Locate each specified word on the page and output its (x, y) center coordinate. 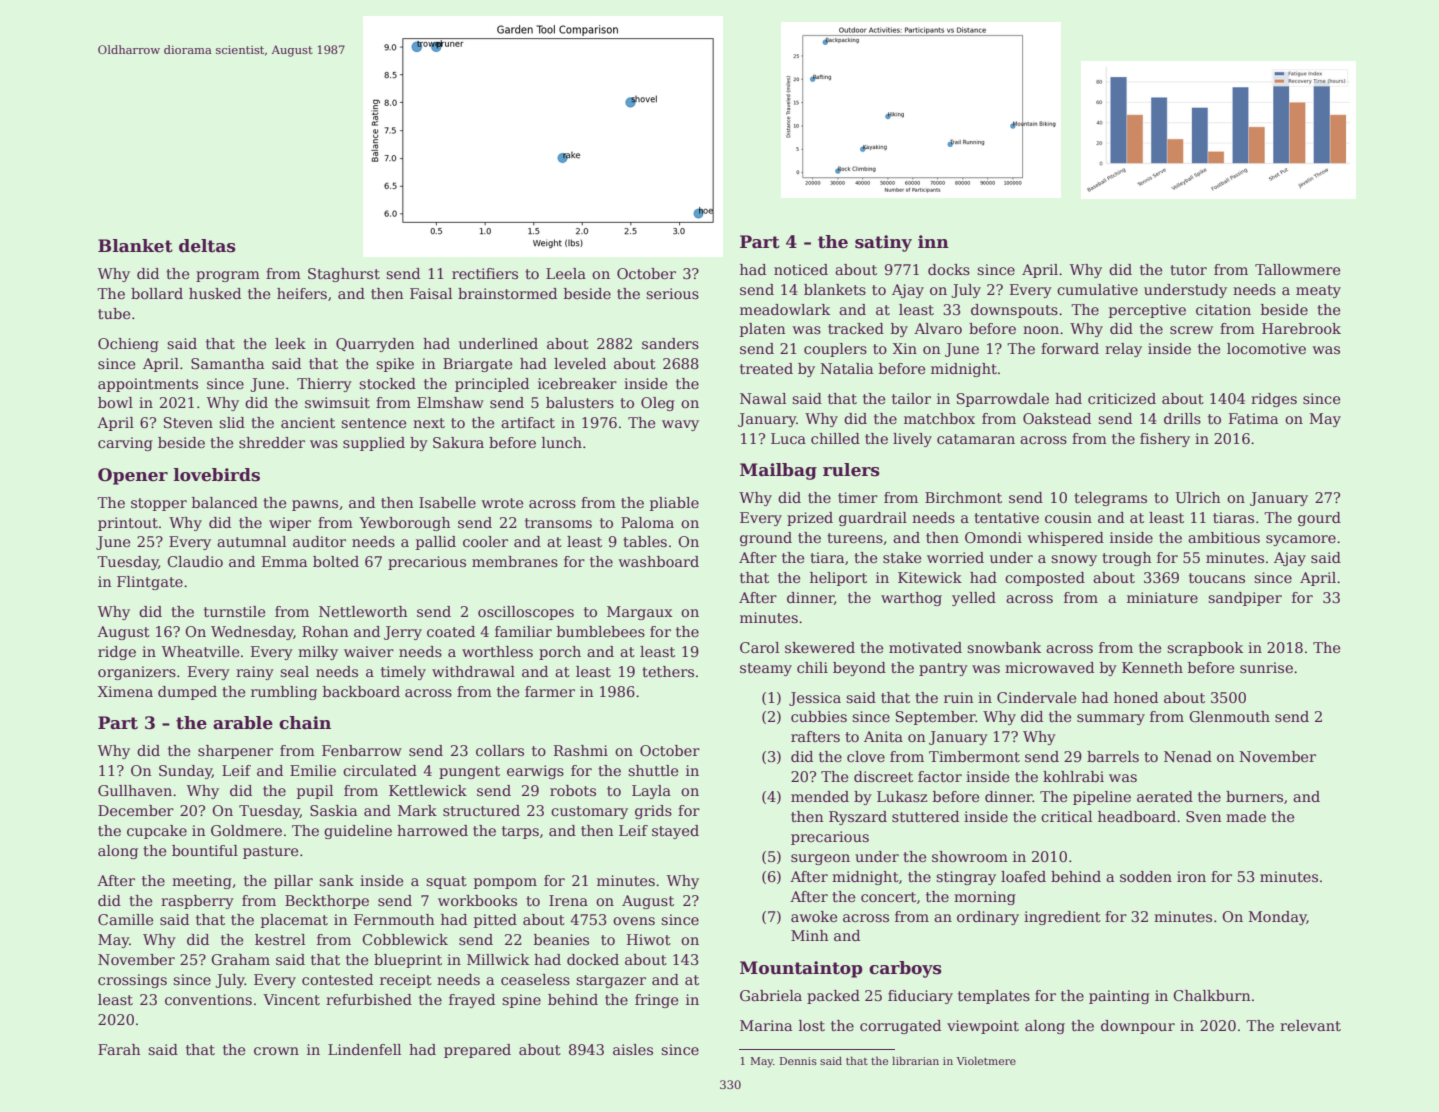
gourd (1319, 519)
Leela (566, 273)
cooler (485, 541)
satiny (883, 243)
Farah (119, 1049)
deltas (207, 246)
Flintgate (150, 583)
